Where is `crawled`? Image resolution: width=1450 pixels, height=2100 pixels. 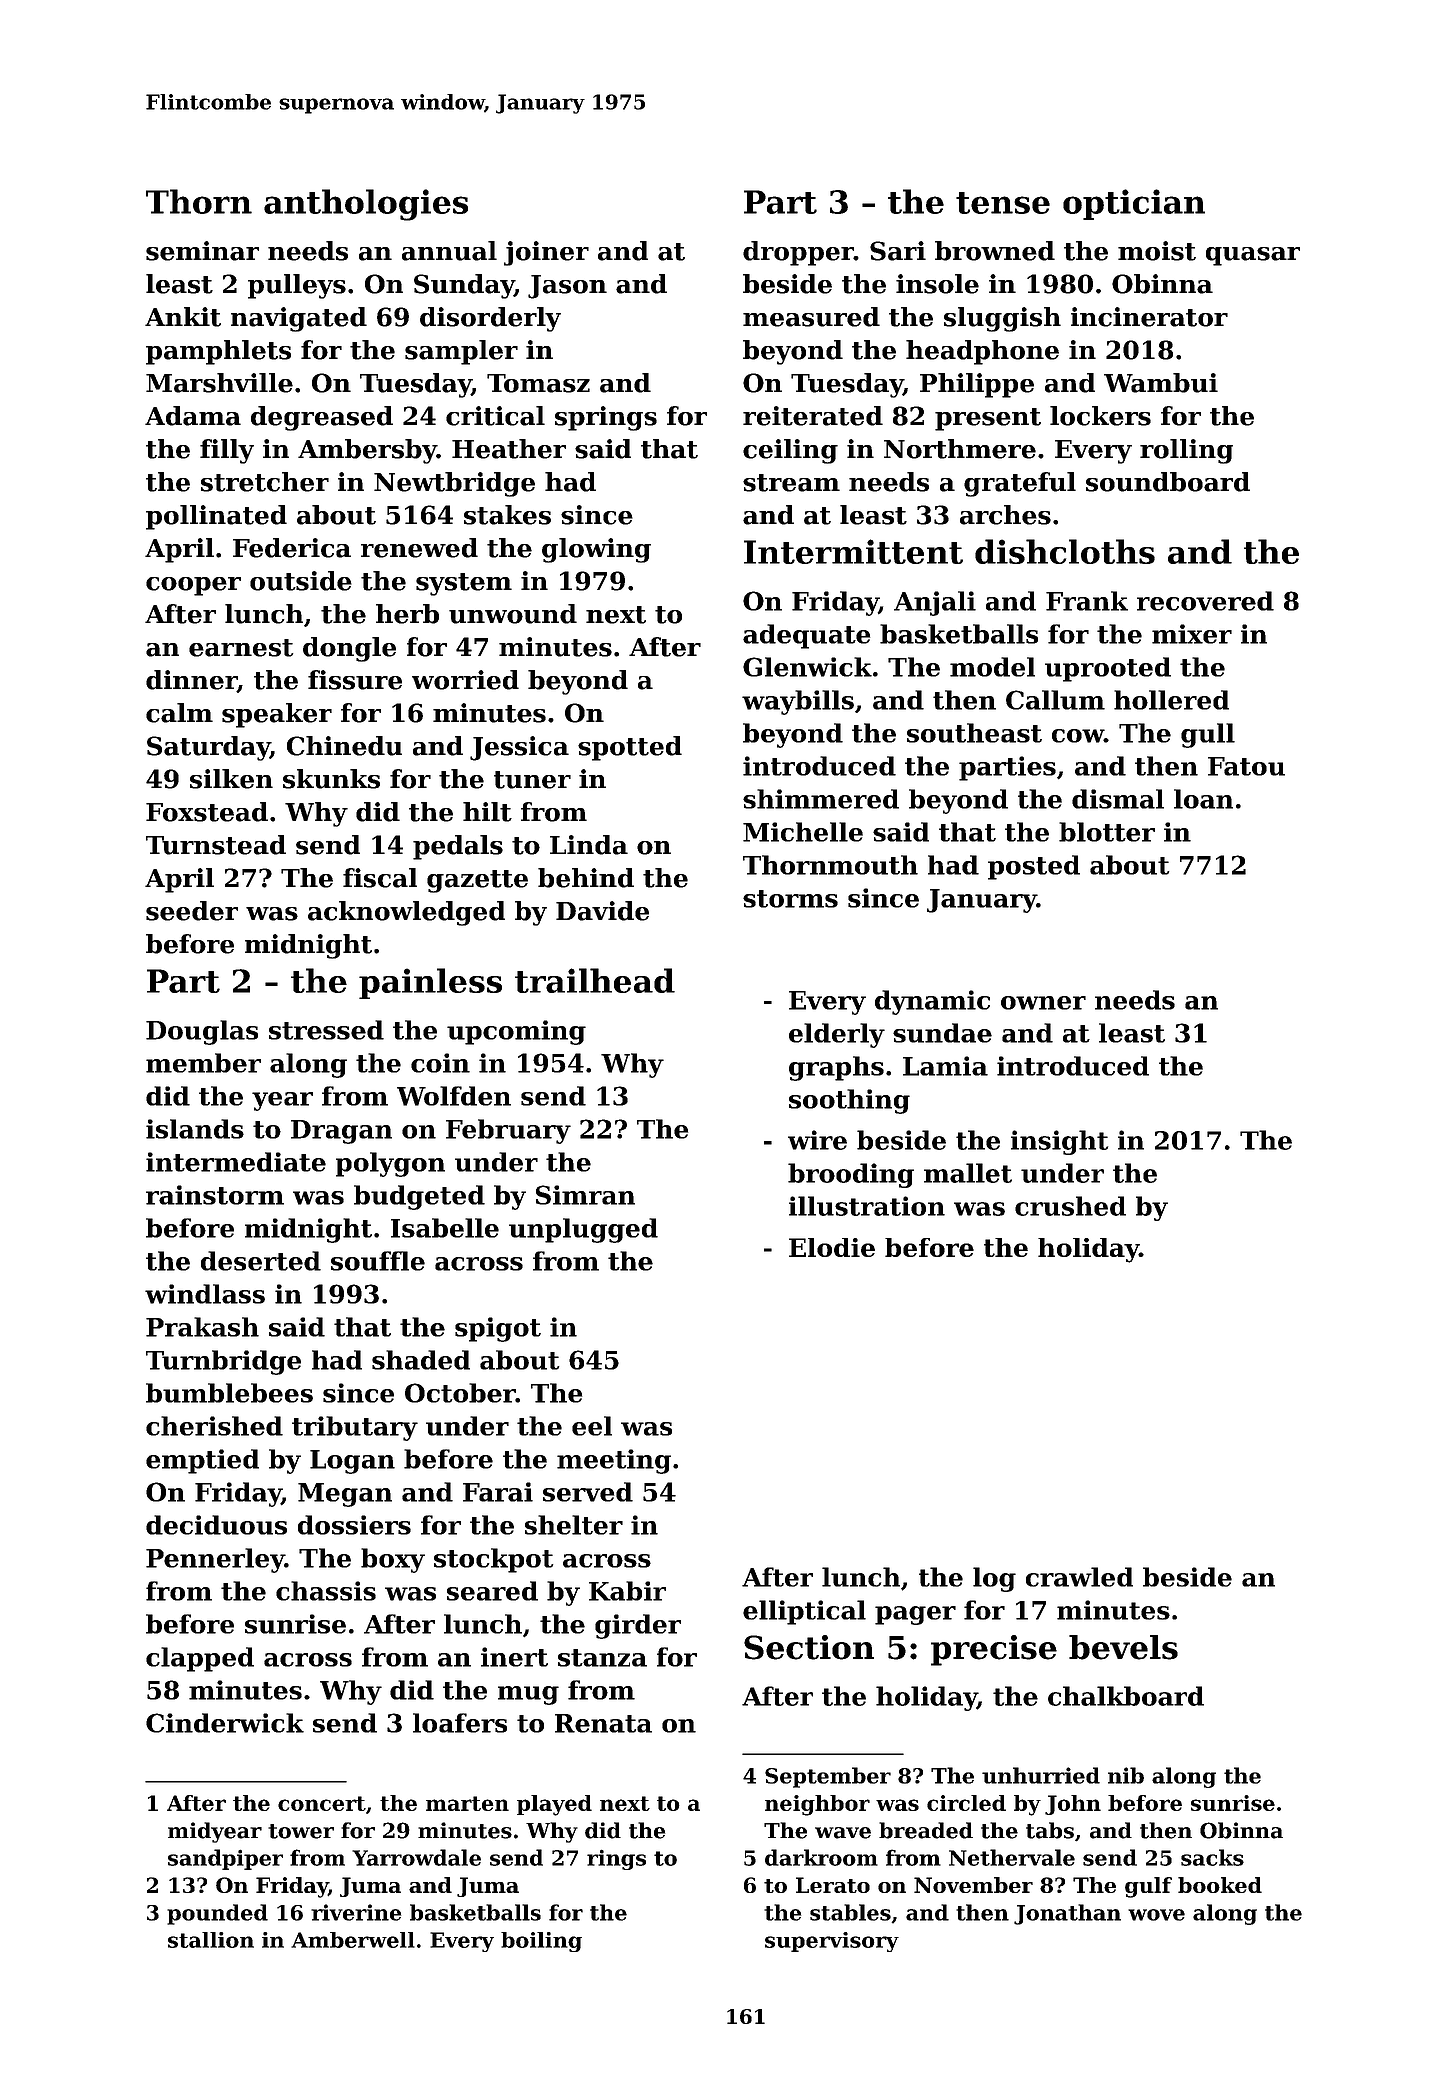
crawled is located at coordinates (1079, 1577).
